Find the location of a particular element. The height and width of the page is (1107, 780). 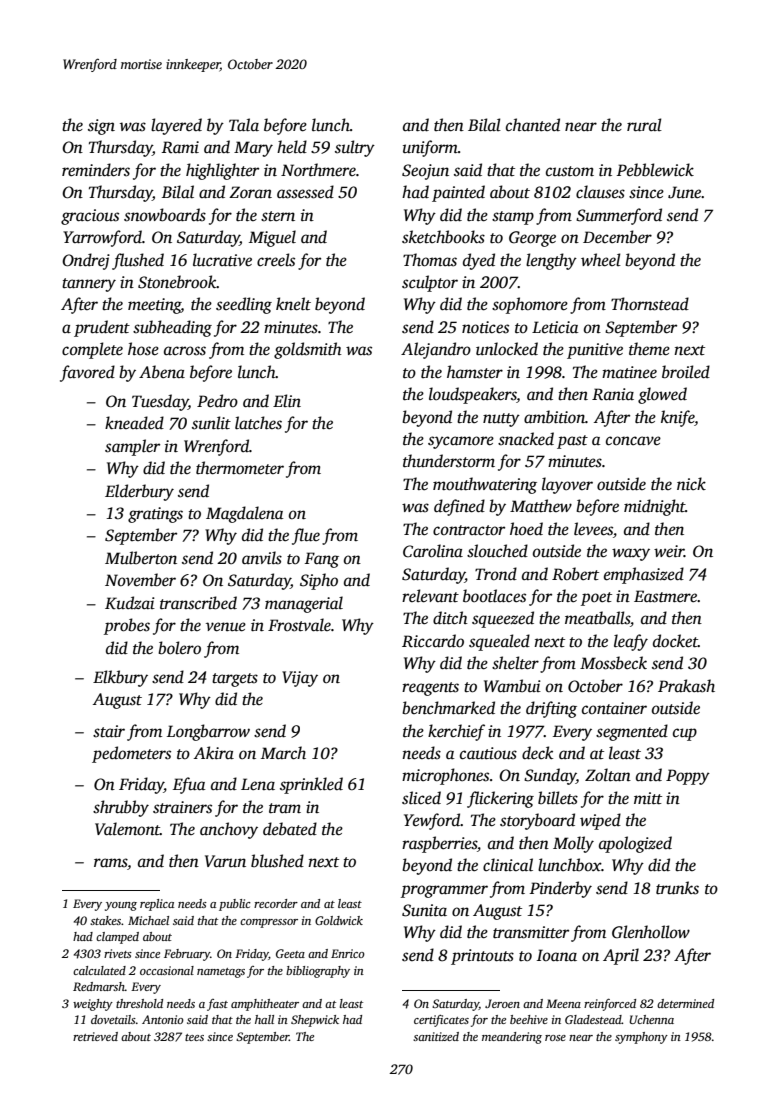

microphones is located at coordinates (445, 776).
